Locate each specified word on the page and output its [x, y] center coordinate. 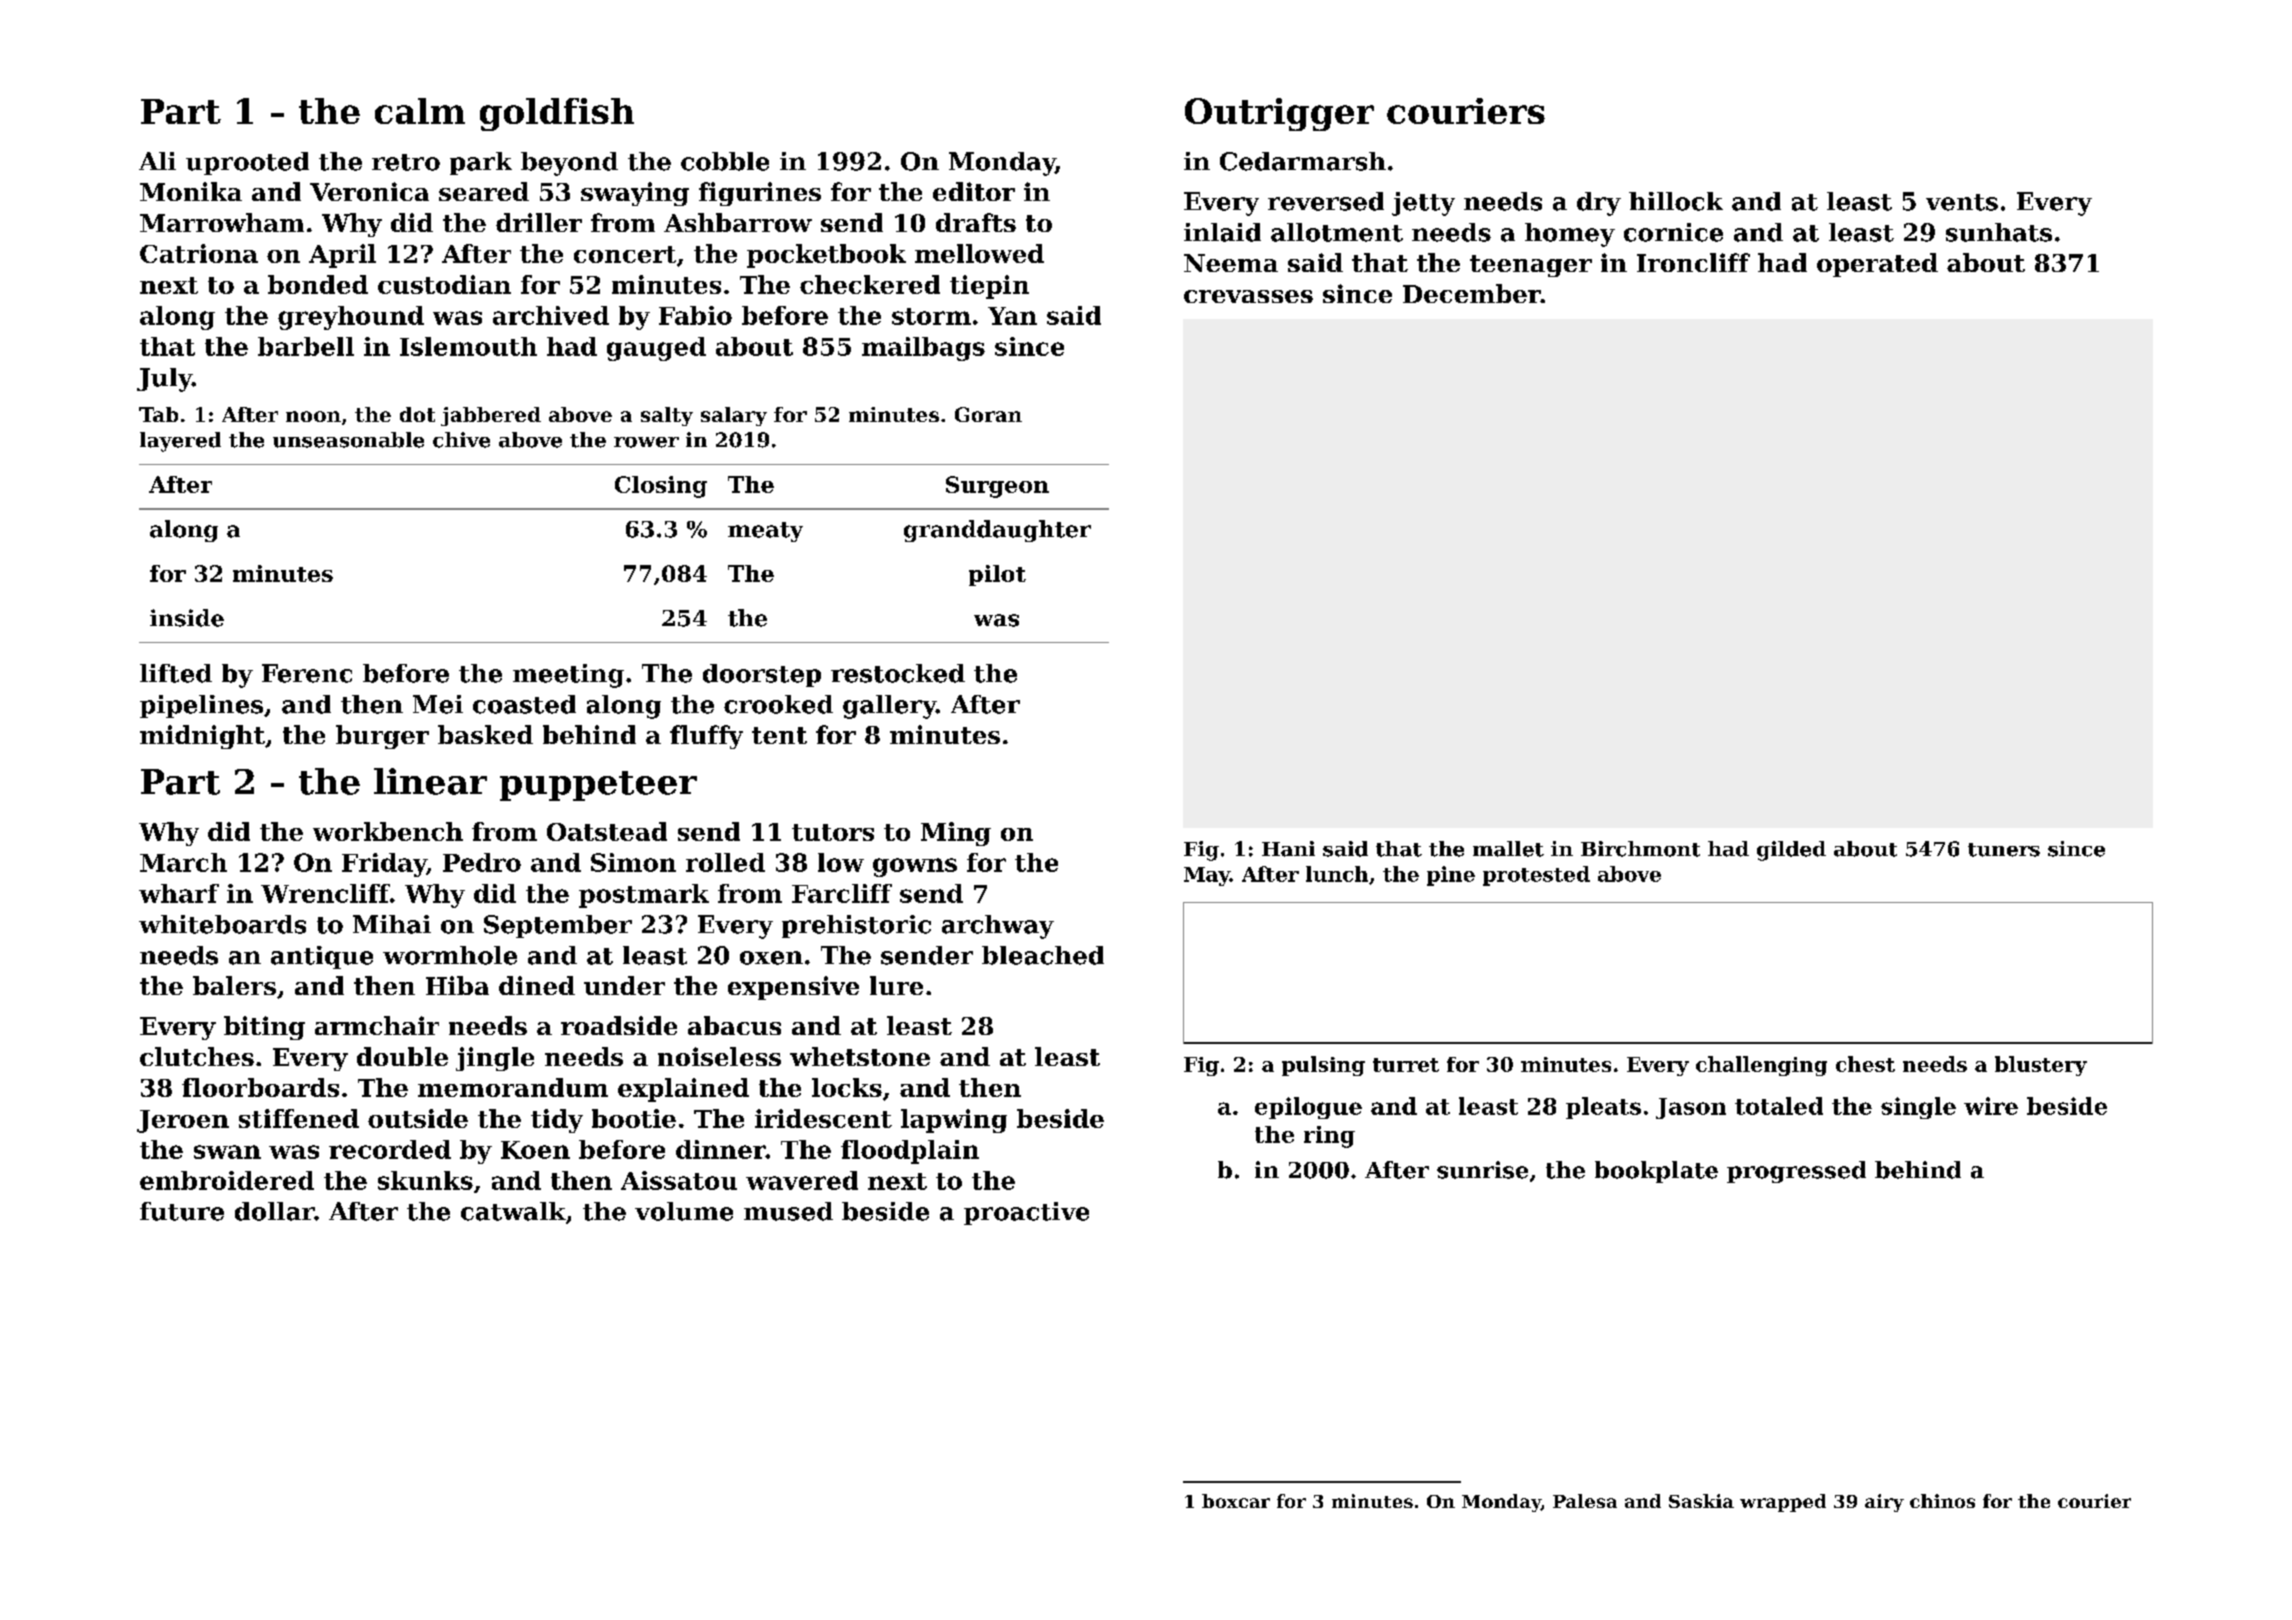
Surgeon [997, 487]
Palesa [1585, 1501]
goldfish [557, 114]
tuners [2004, 850]
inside [187, 618]
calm [420, 111]
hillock [1676, 201]
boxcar [1236, 1501]
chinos [1942, 1501]
